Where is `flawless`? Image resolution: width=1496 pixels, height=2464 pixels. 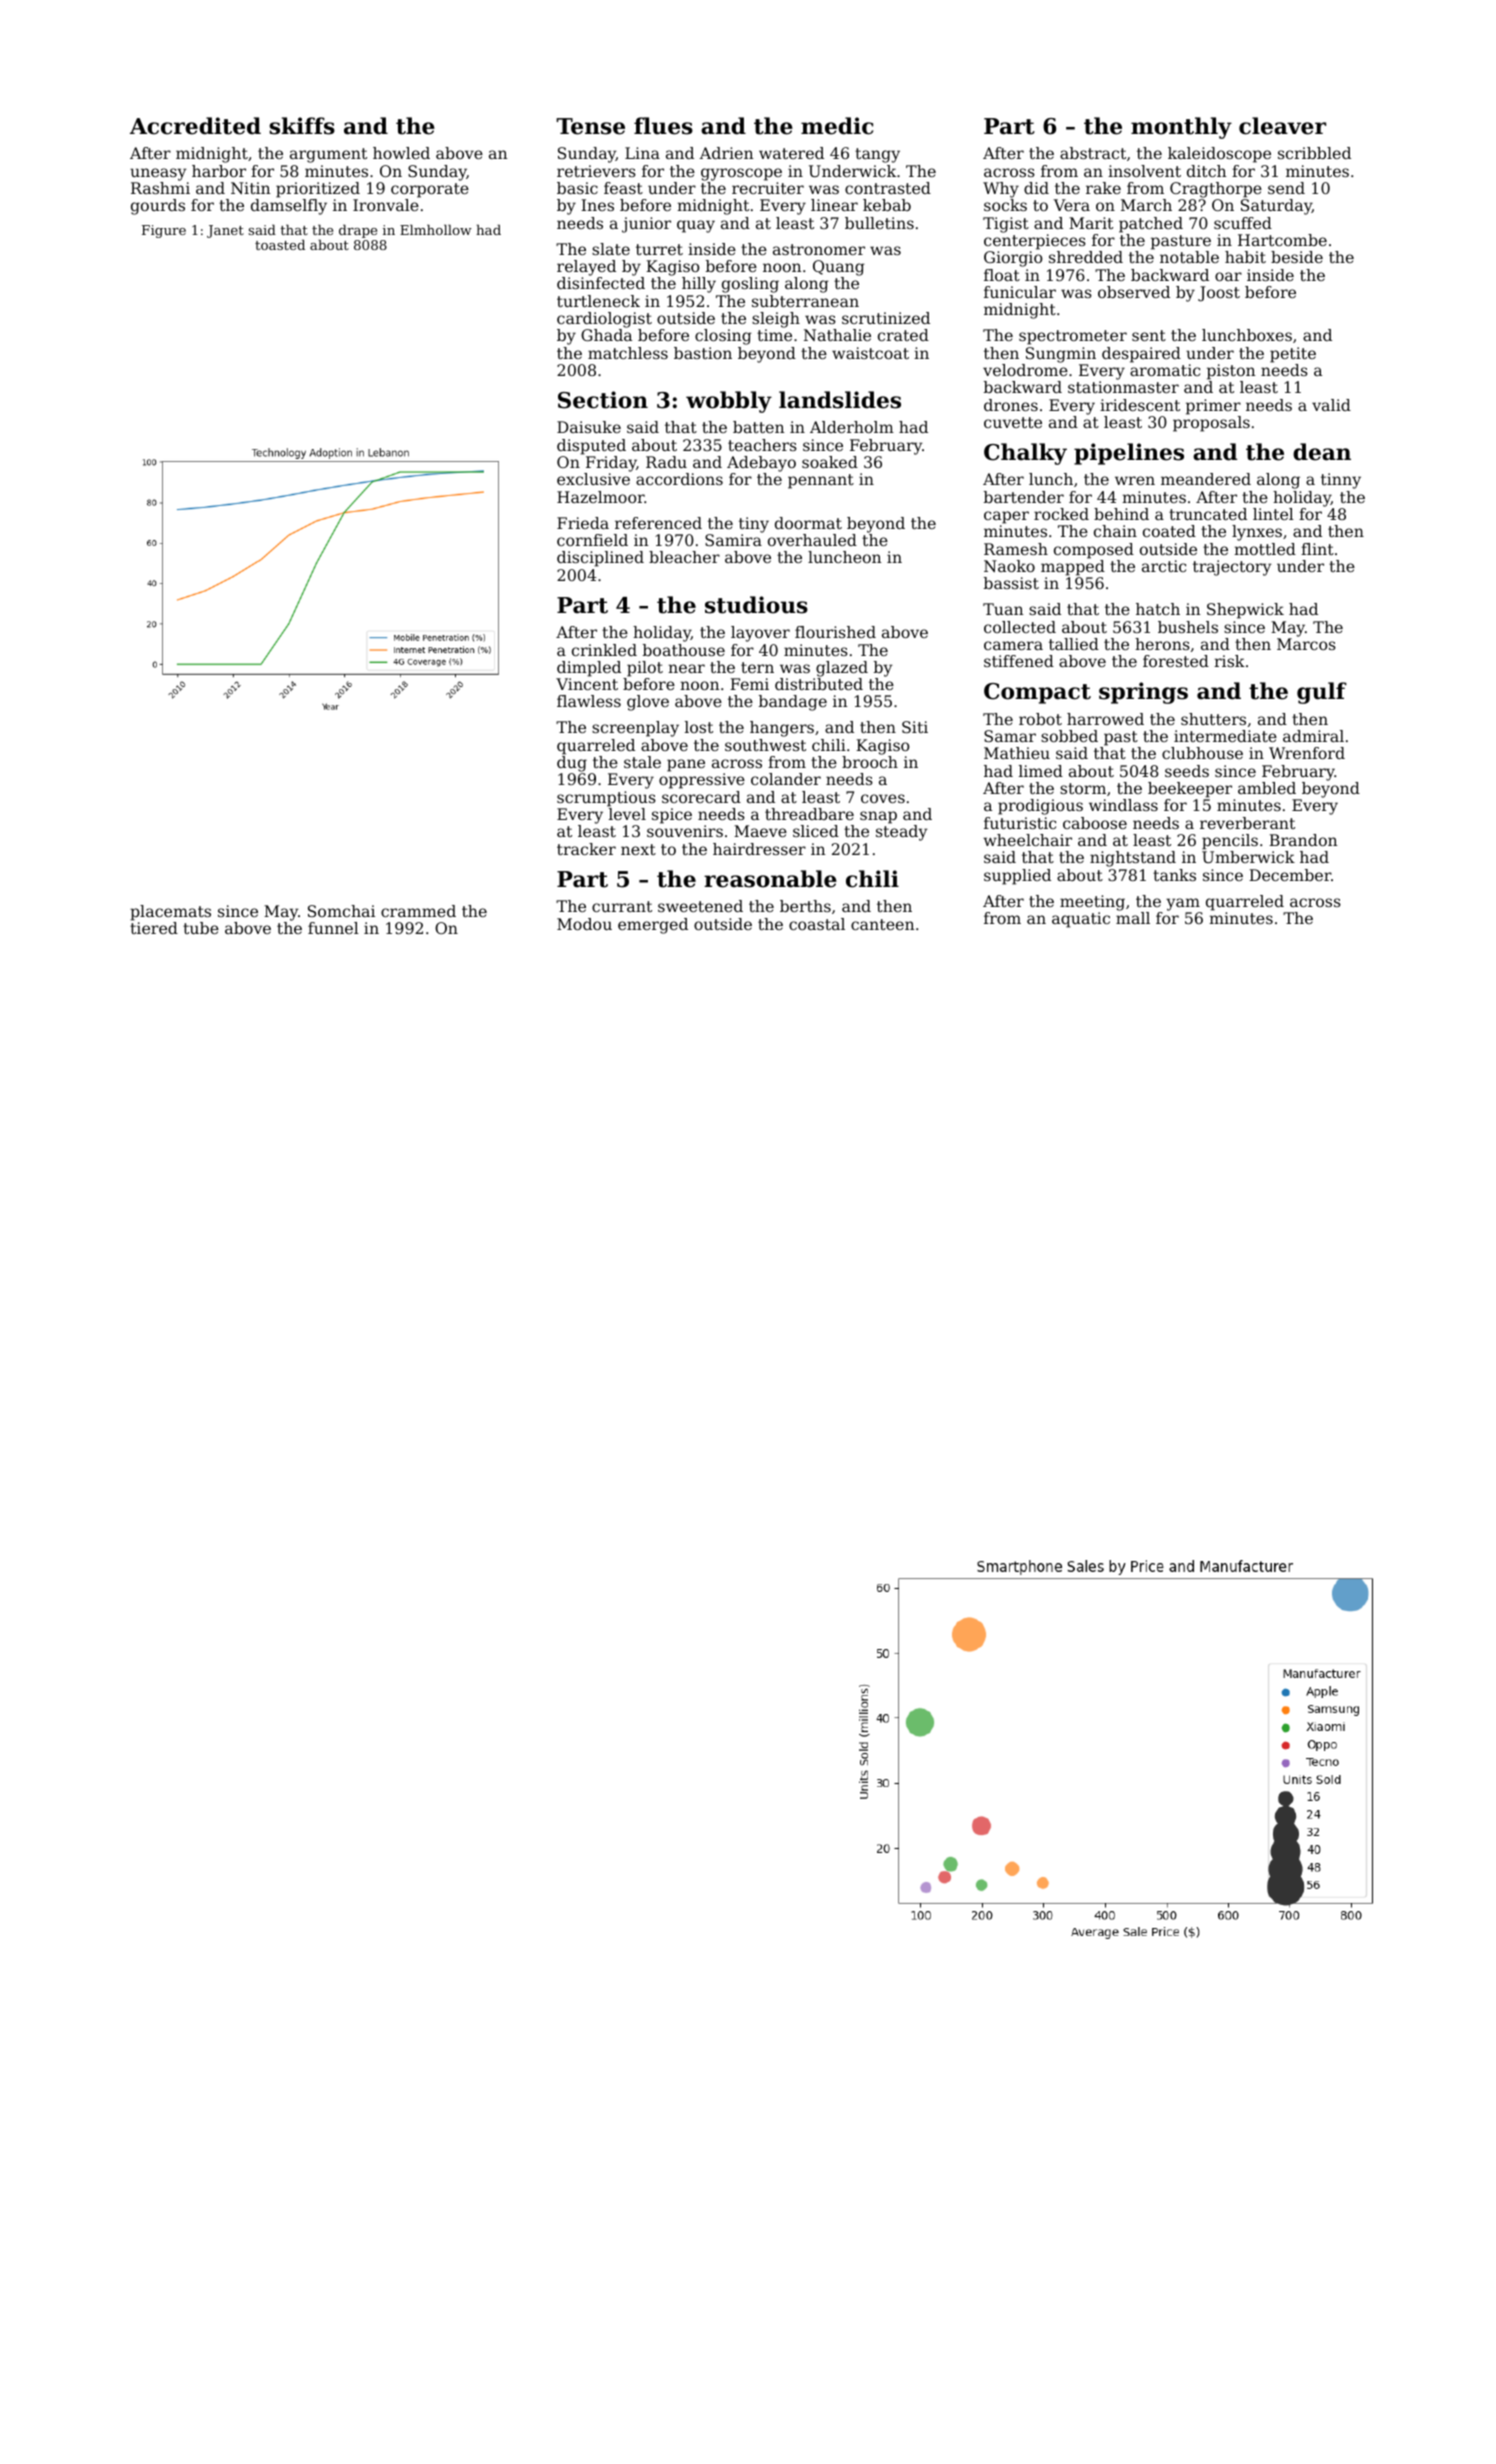 flawless is located at coordinates (589, 701).
